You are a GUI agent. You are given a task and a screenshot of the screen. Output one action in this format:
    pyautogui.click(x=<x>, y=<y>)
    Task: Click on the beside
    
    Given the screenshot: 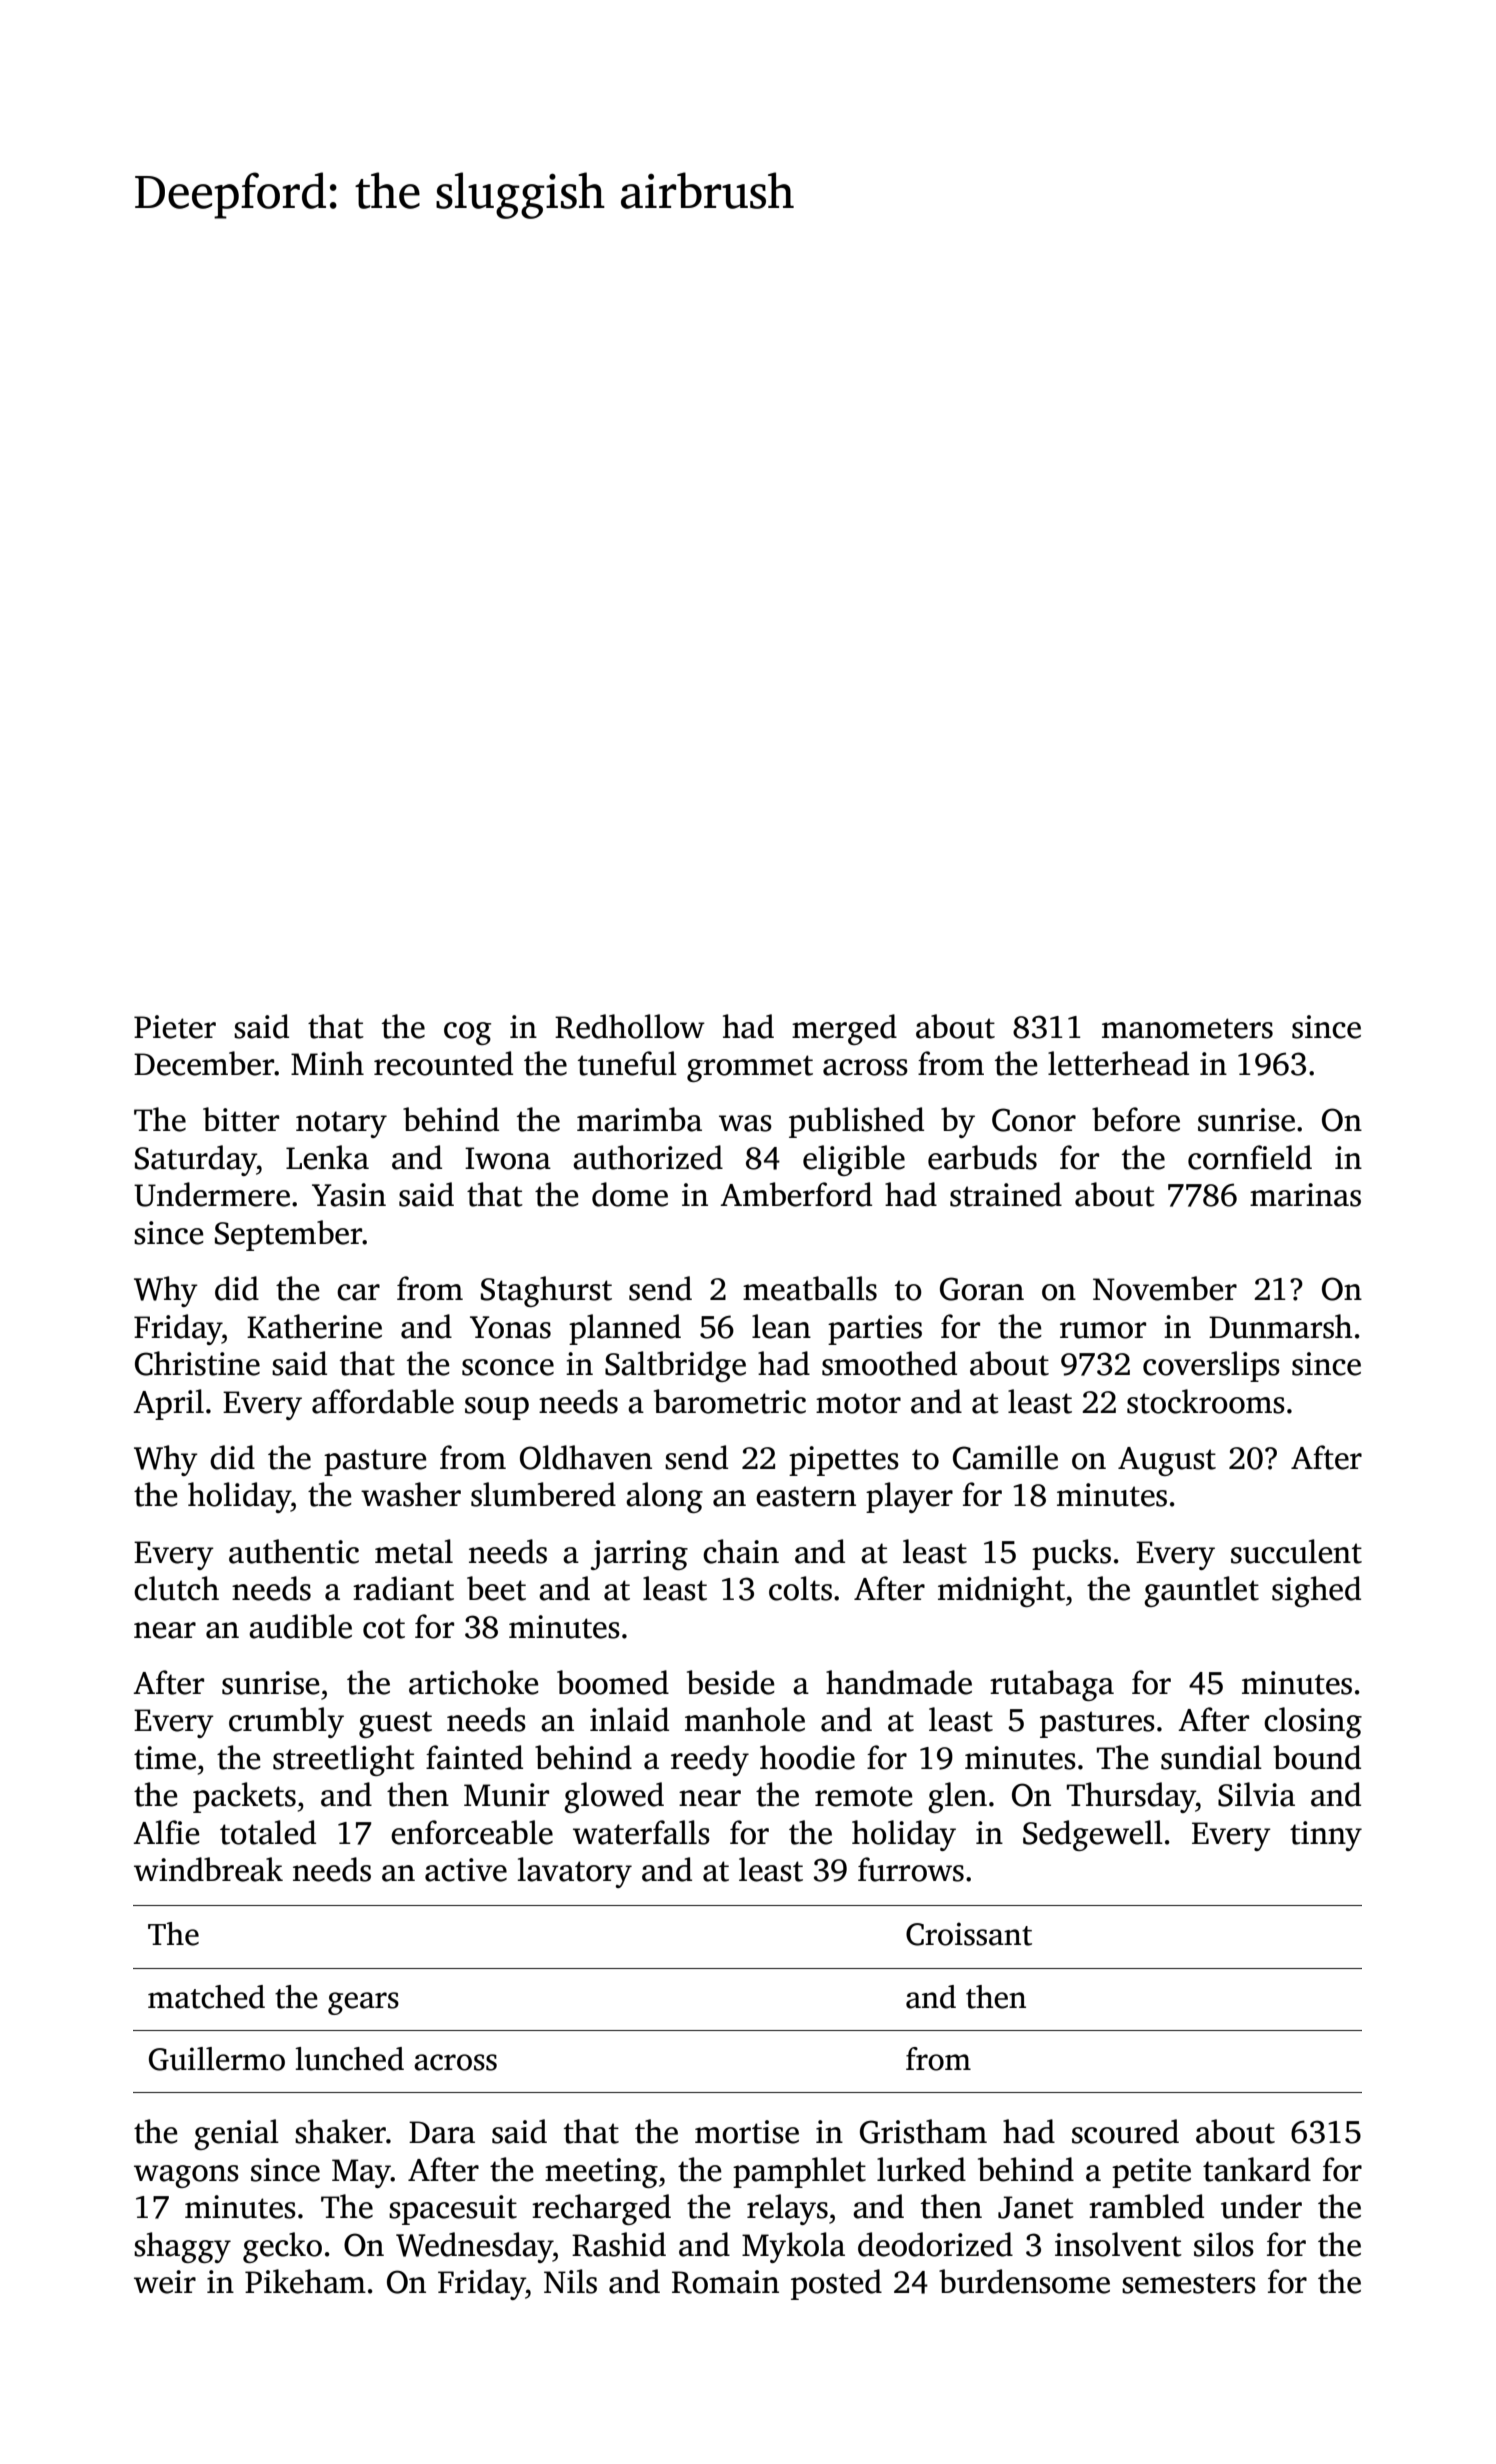 What is the action you would take?
    pyautogui.click(x=731, y=1682)
